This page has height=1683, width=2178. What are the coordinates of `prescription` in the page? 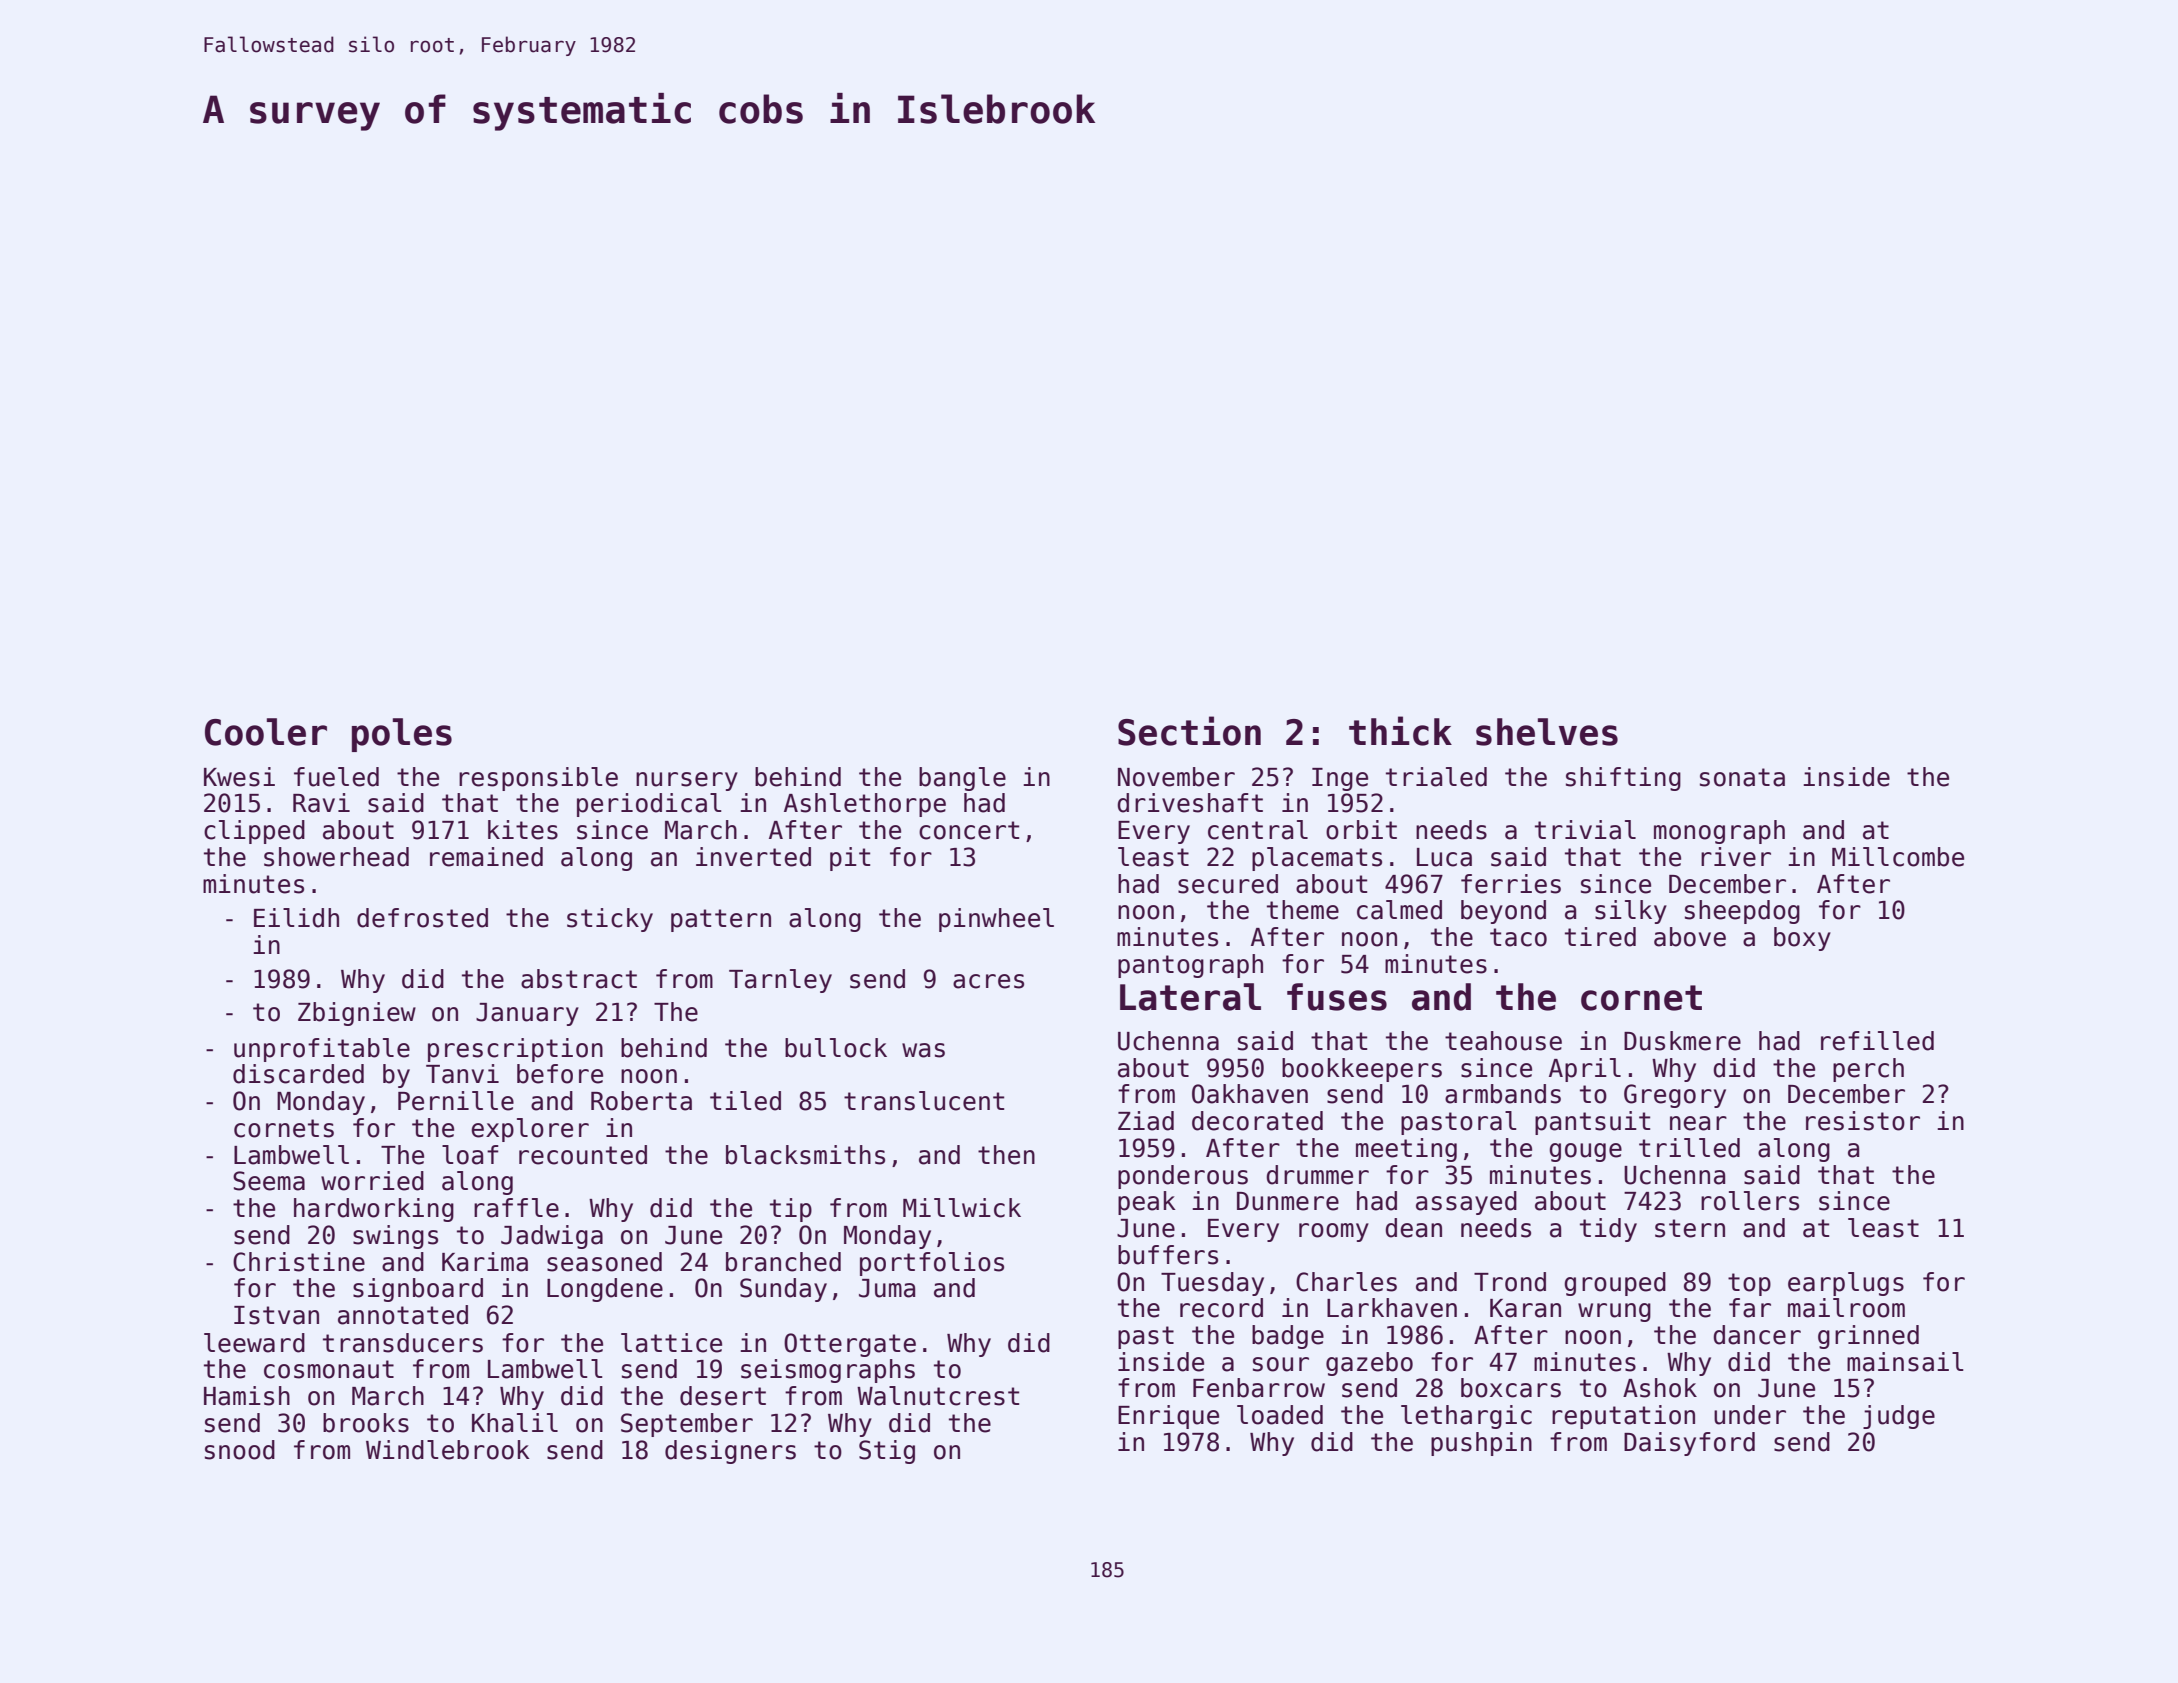 It's located at (515, 1050).
